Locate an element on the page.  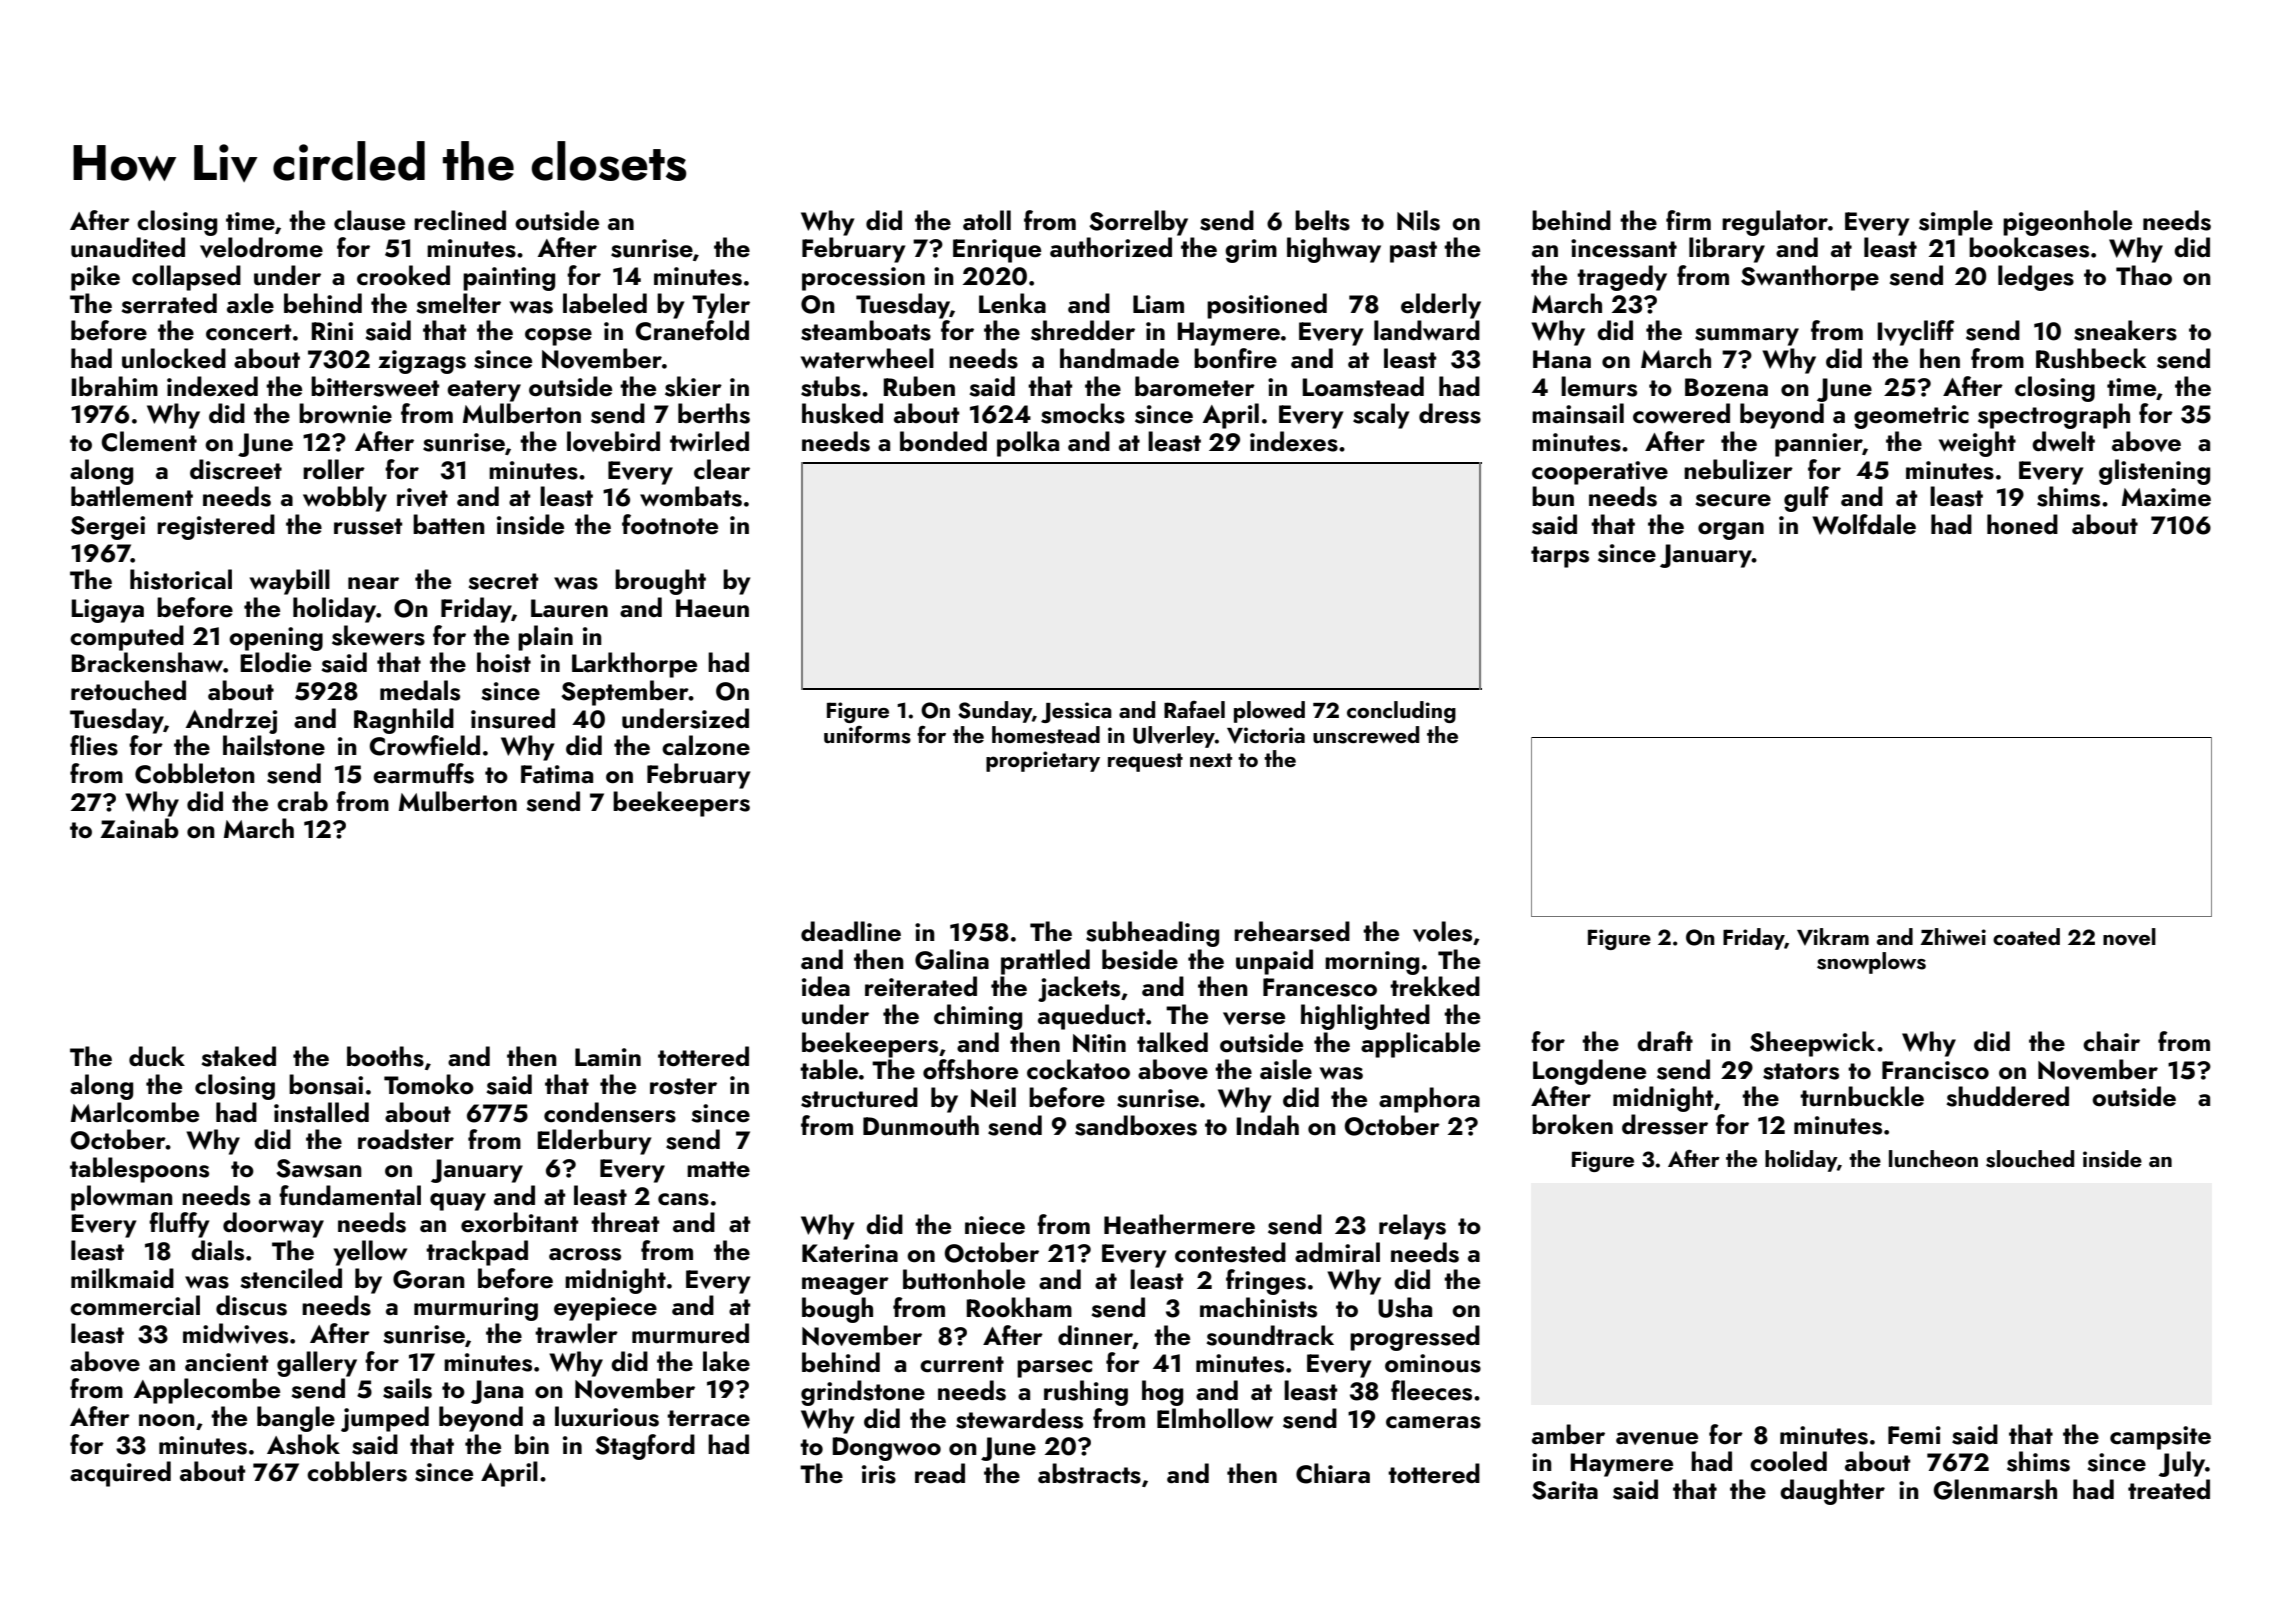
Larkthorpe is located at coordinates (634, 665).
